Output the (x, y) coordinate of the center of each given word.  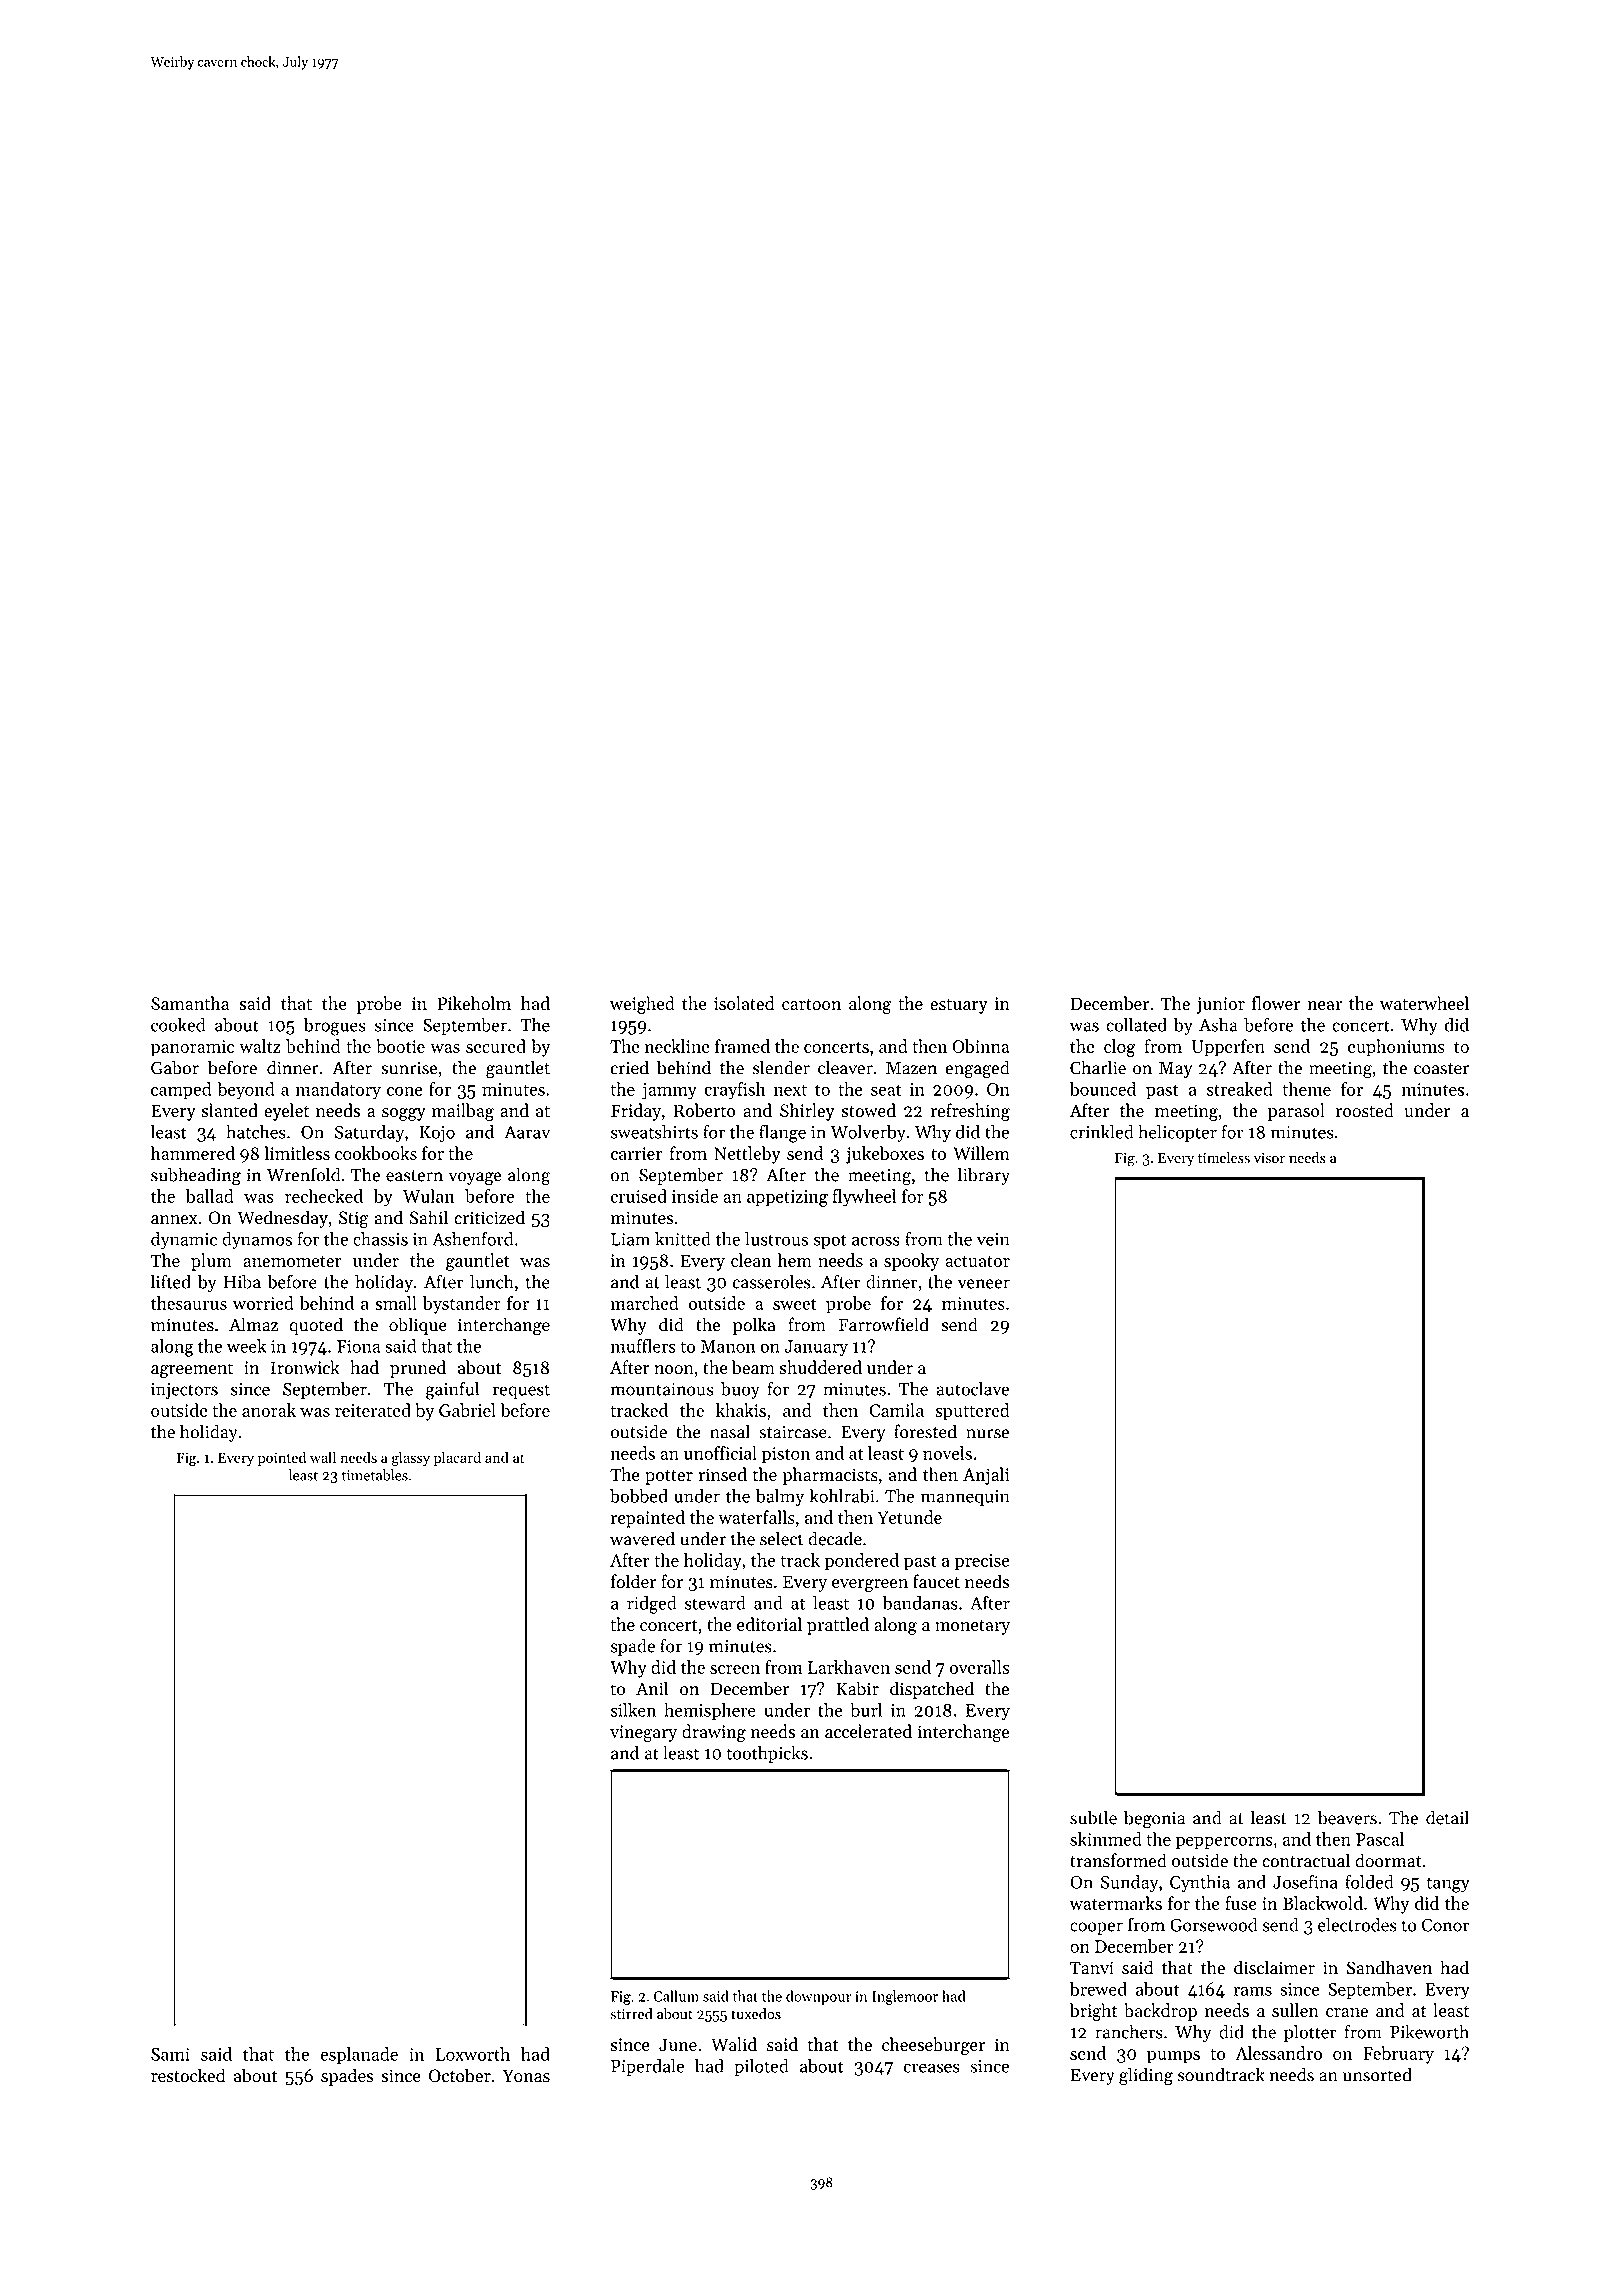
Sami (170, 2054)
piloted (761, 2067)
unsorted (1377, 2074)
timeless (1224, 1158)
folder (633, 1581)
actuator (977, 1261)
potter (669, 1477)
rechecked (324, 1196)
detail (1447, 1817)
